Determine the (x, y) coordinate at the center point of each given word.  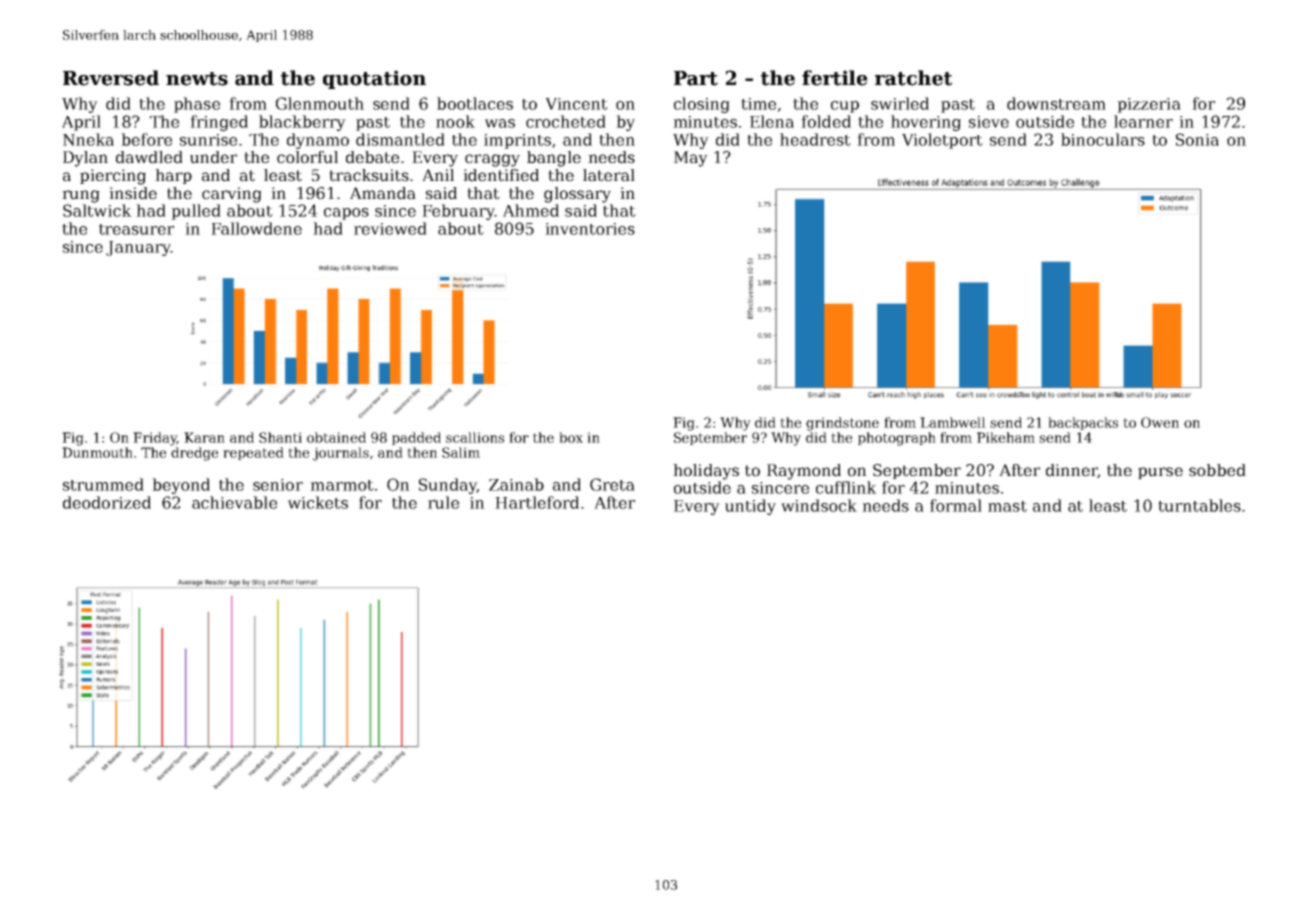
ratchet (913, 78)
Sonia (1197, 139)
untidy (750, 507)
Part (696, 78)
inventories (590, 229)
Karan (204, 437)
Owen (1160, 422)
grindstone (842, 424)
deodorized (107, 502)
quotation (374, 79)
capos (346, 214)
